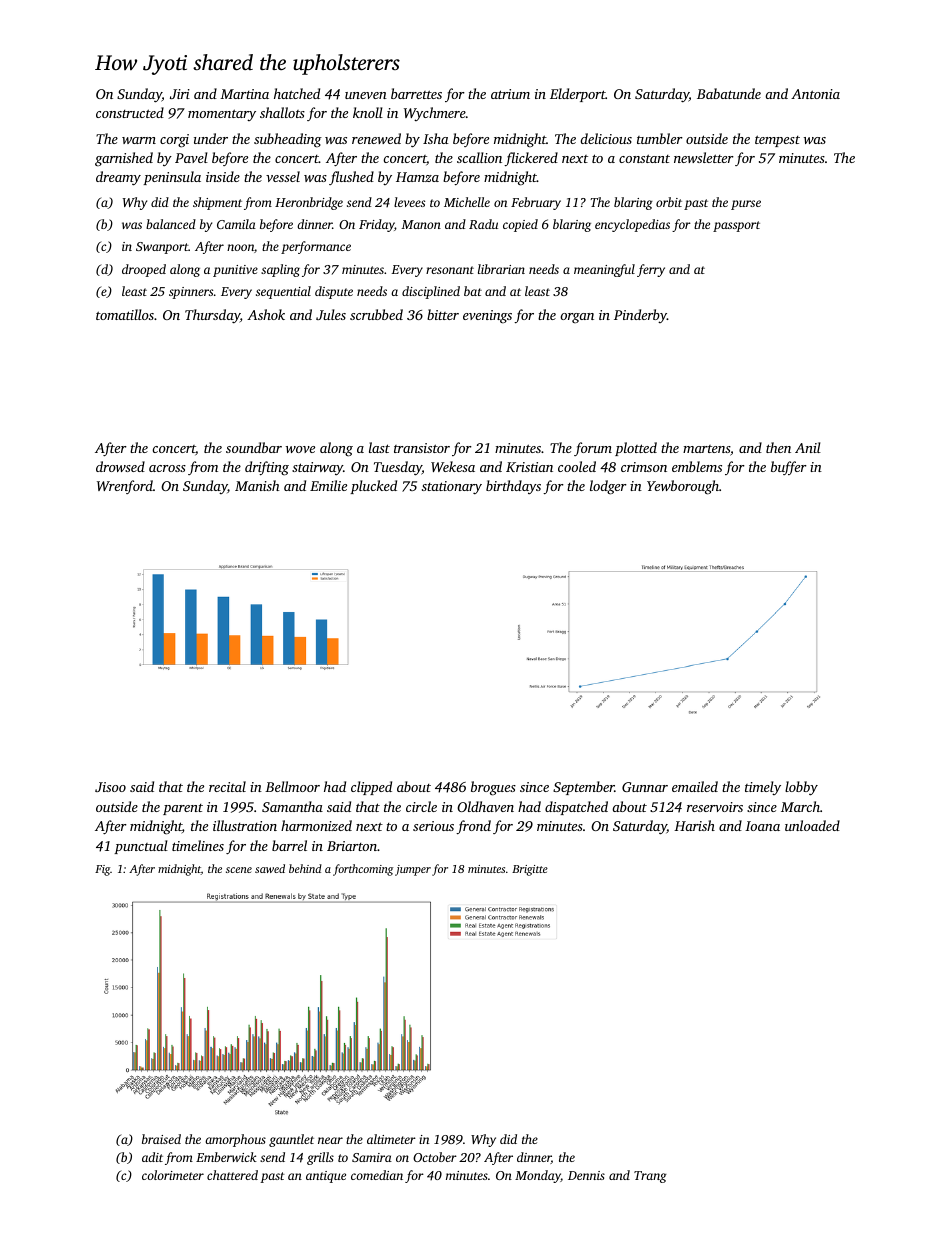 Image resolution: width=952 pixels, height=1233 pixels. What do you see at coordinates (697, 466) in the document?
I see `emblems` at bounding box center [697, 466].
